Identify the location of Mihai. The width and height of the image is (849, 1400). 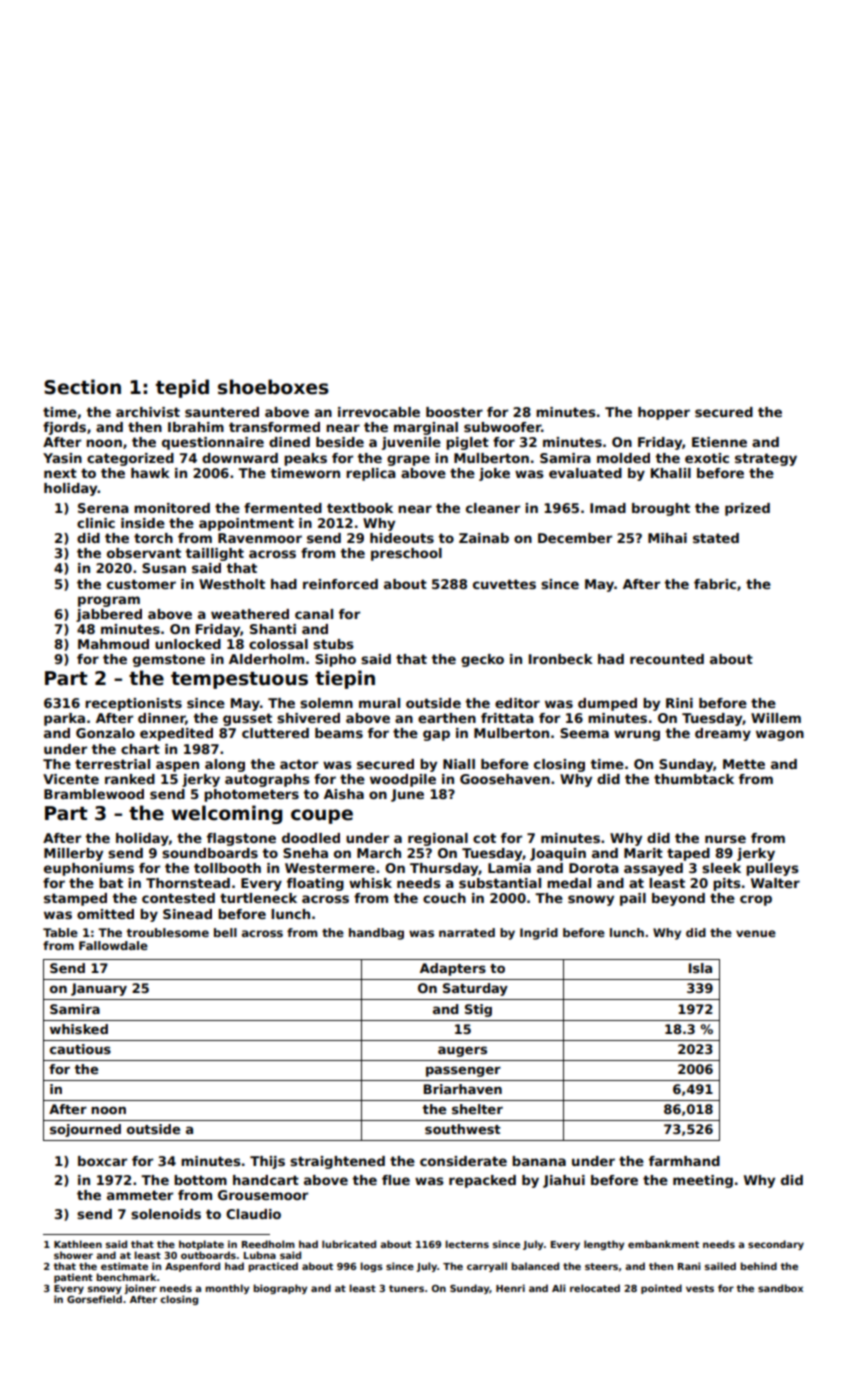
(667, 538).
